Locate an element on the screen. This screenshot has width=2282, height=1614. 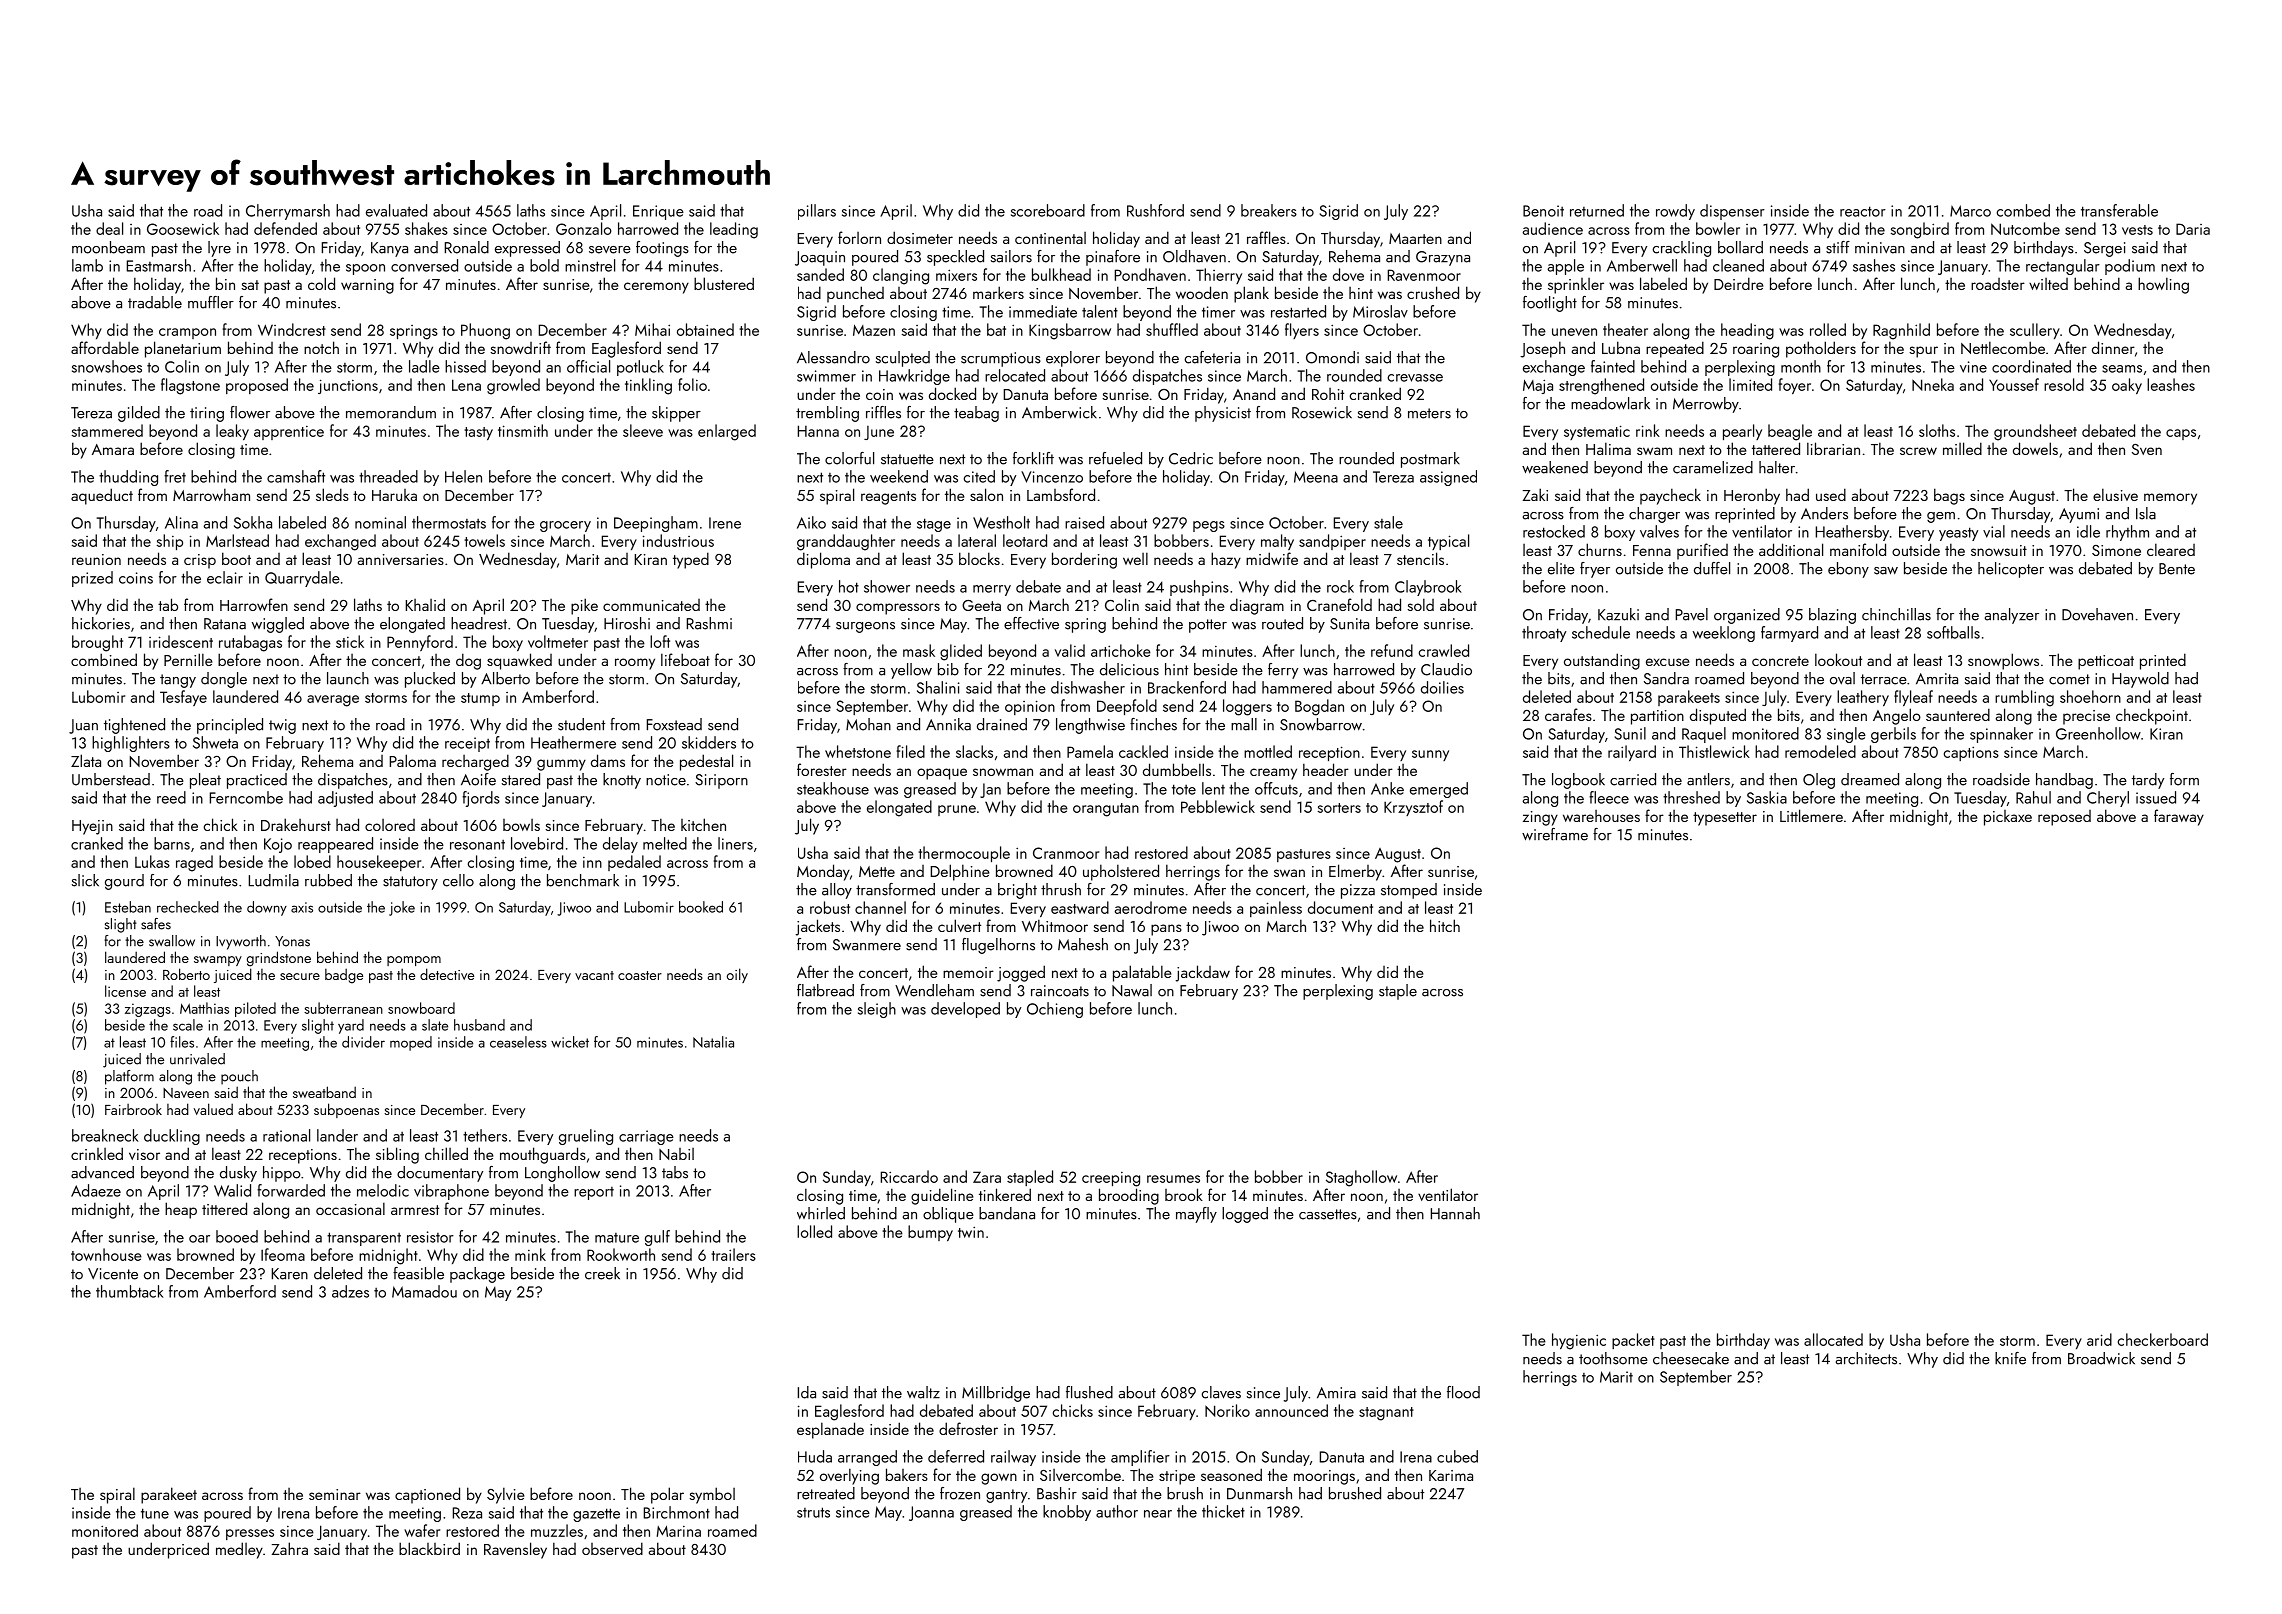
analyzer is located at coordinates (2012, 616).
